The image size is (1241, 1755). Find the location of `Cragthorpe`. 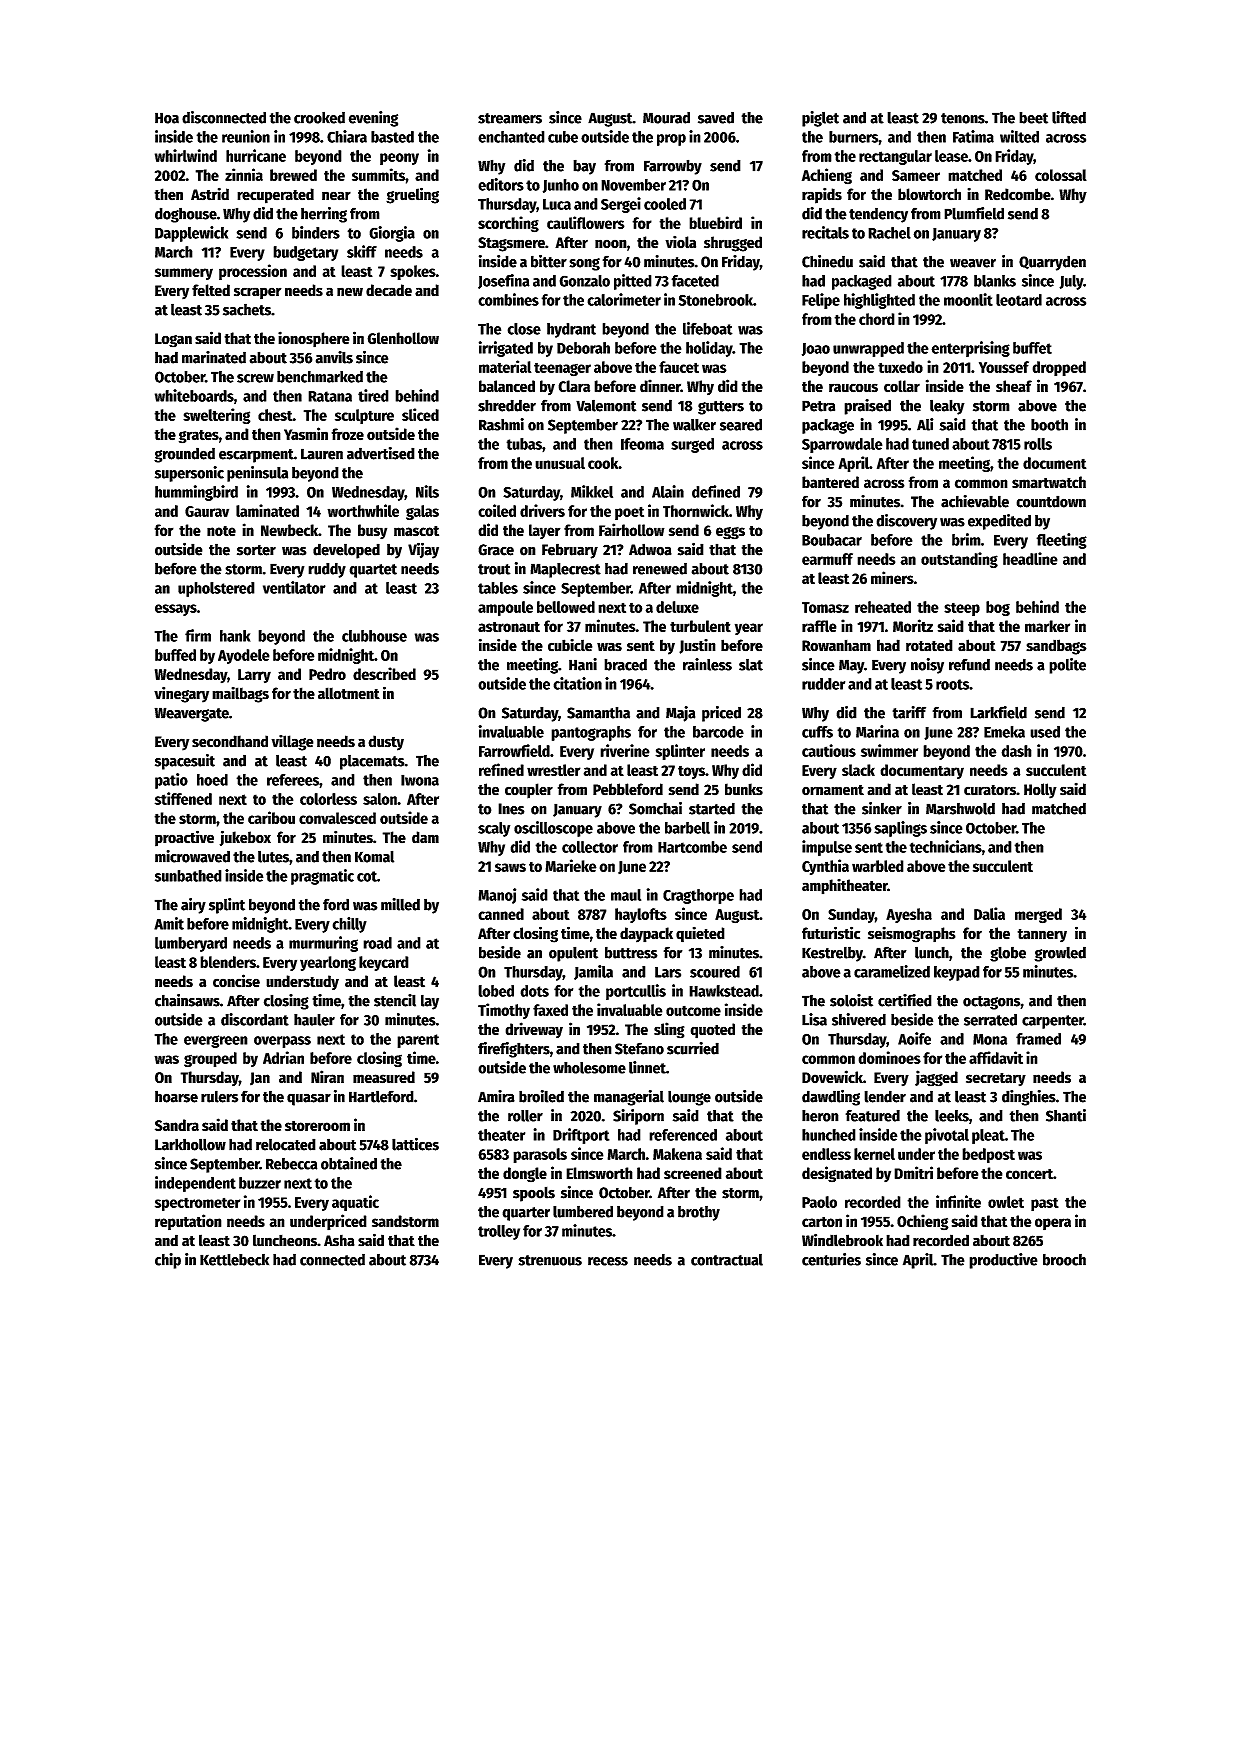

Cragthorpe is located at coordinates (698, 896).
